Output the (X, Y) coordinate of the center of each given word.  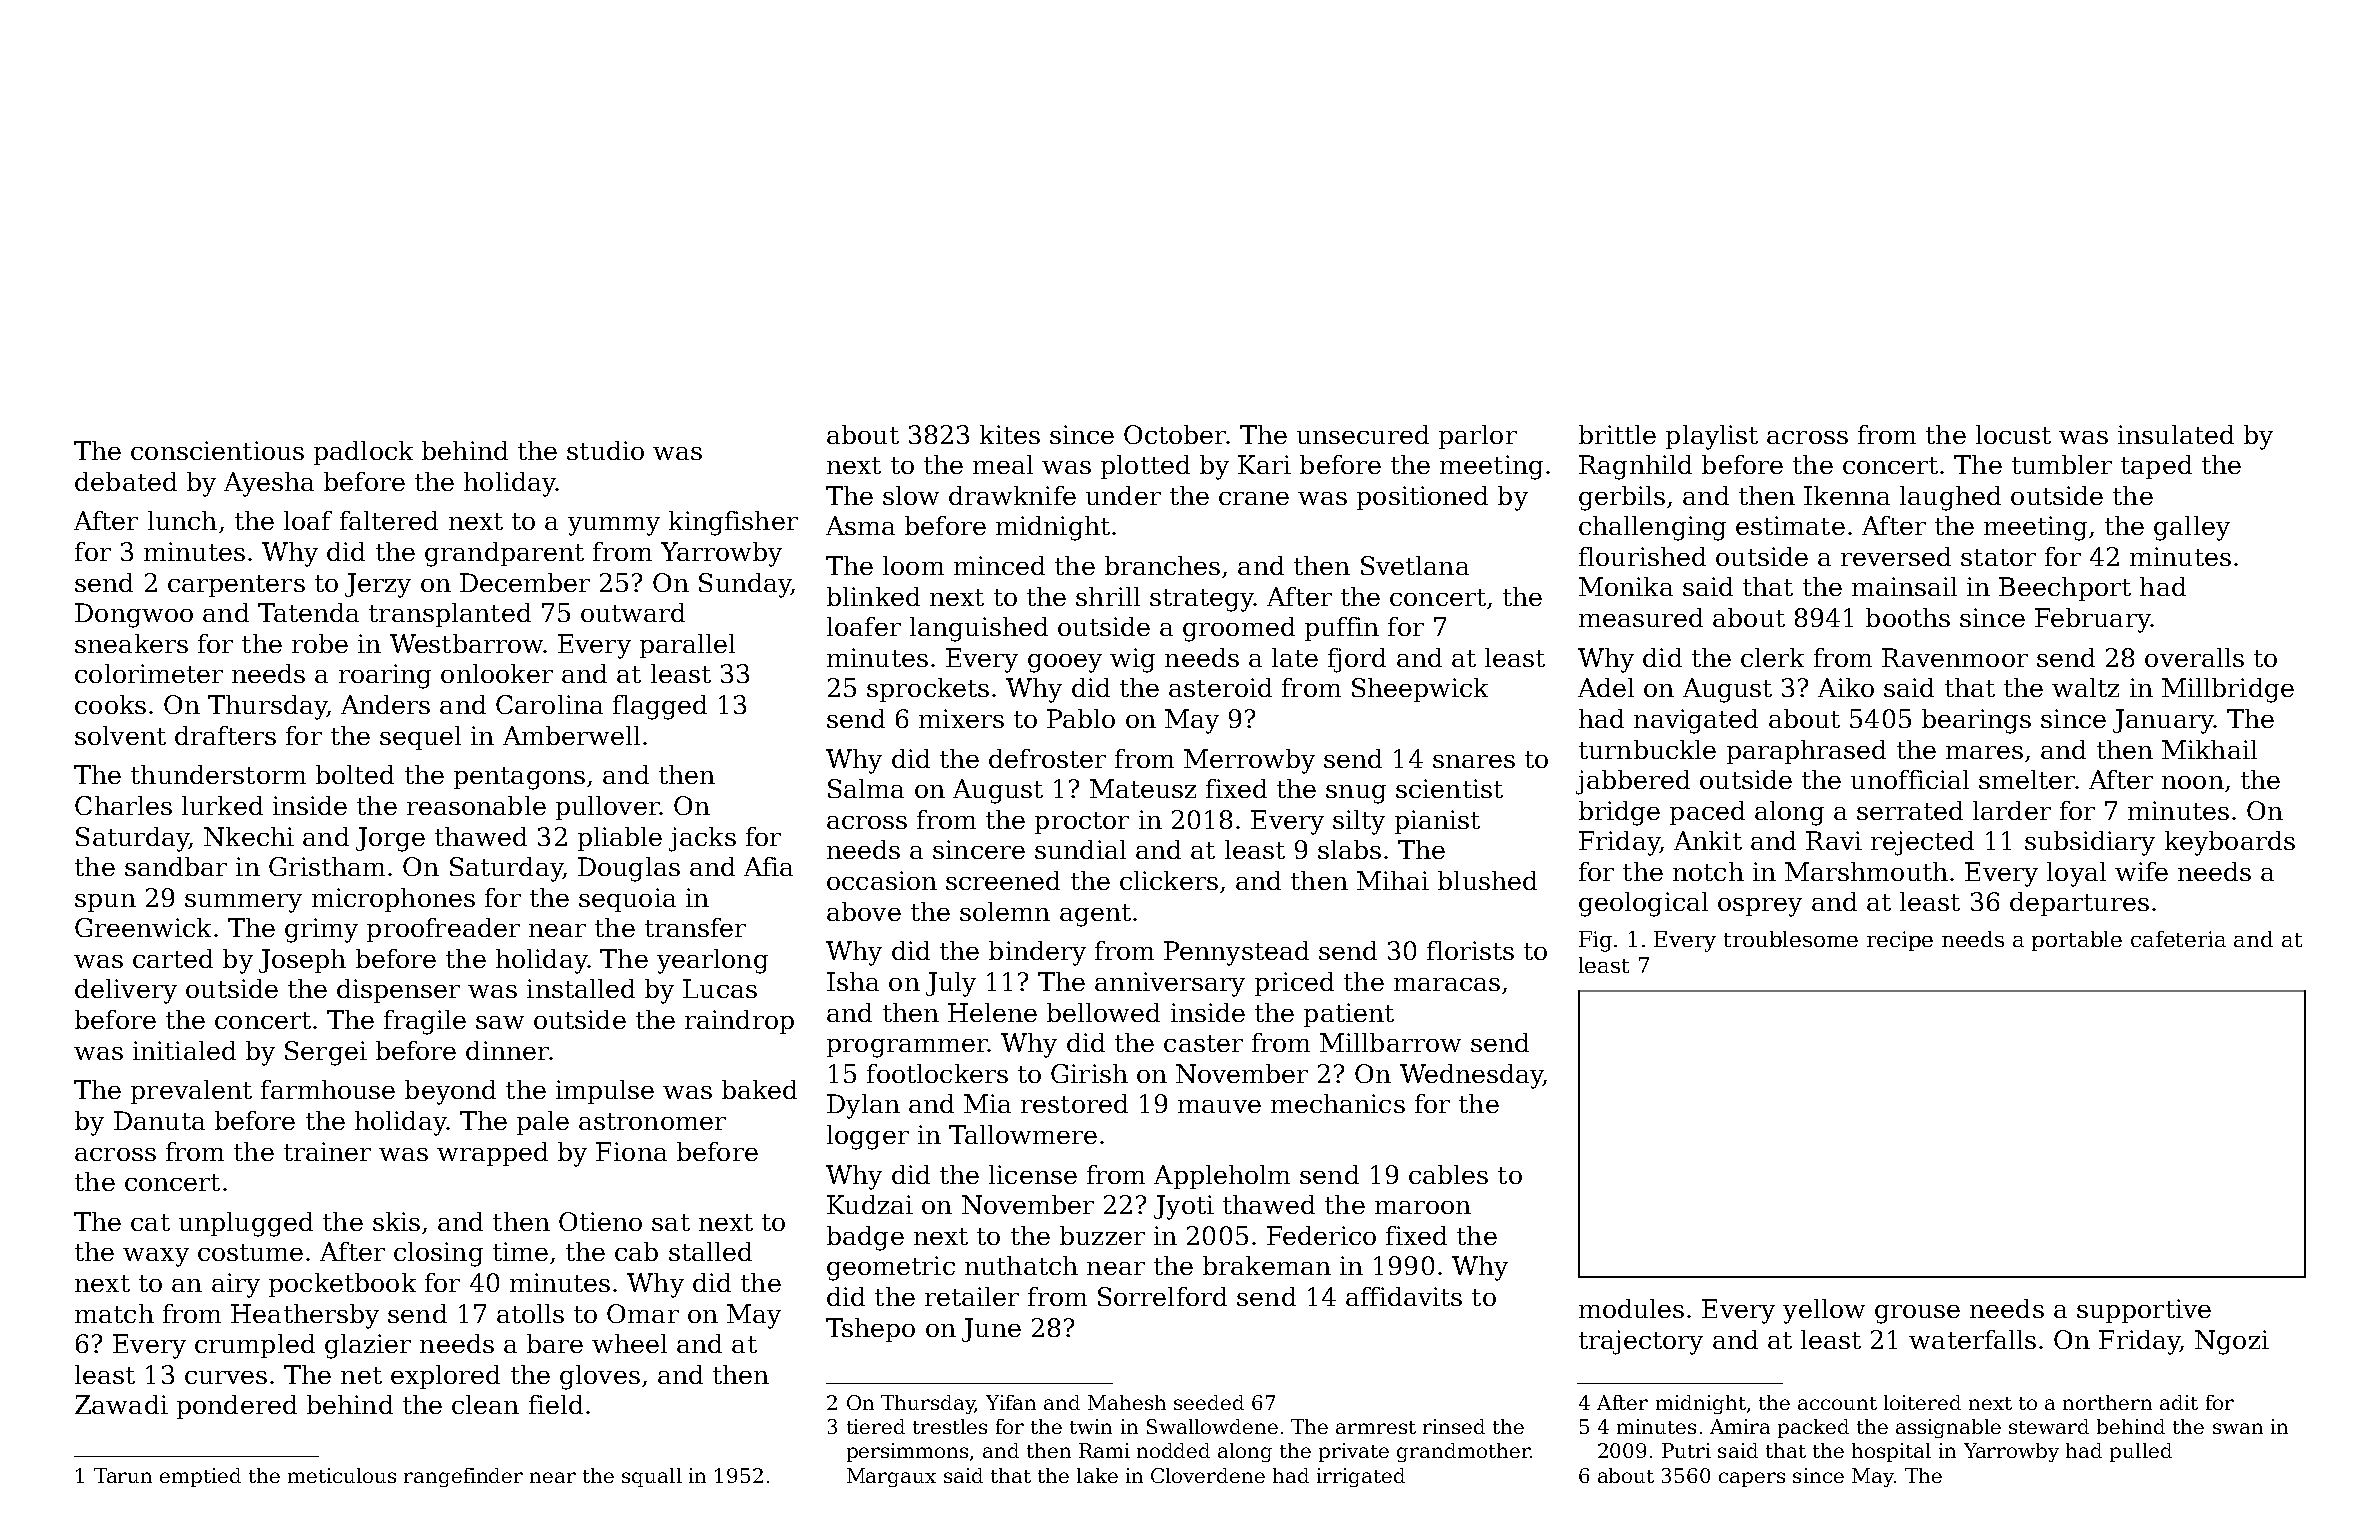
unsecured (1363, 434)
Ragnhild (1635, 467)
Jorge (390, 839)
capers (1752, 1479)
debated (126, 481)
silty (1359, 822)
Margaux (891, 1477)
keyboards (2230, 843)
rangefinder (463, 1477)
